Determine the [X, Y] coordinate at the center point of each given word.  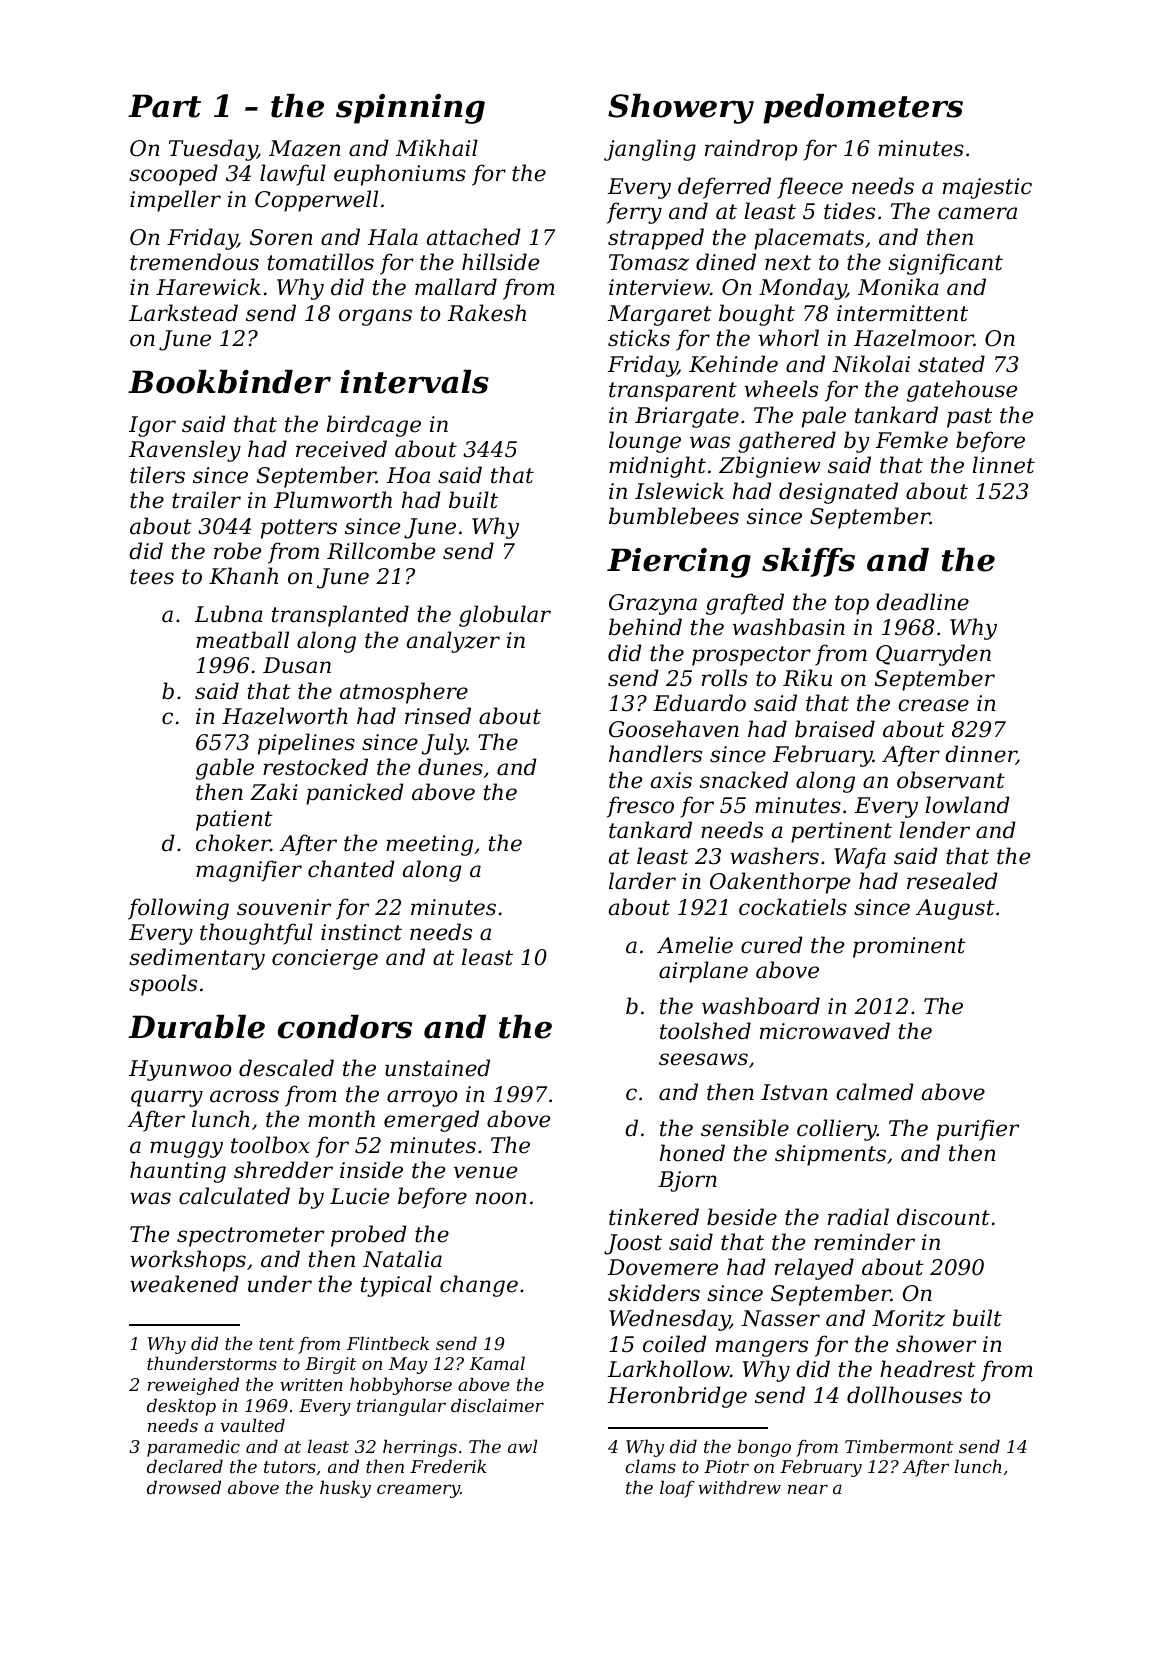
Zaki [274, 792]
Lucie [359, 1196]
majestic [987, 188]
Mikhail [437, 148]
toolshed [705, 1031]
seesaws [703, 1059]
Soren [281, 237]
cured [772, 945]
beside [742, 1217]
